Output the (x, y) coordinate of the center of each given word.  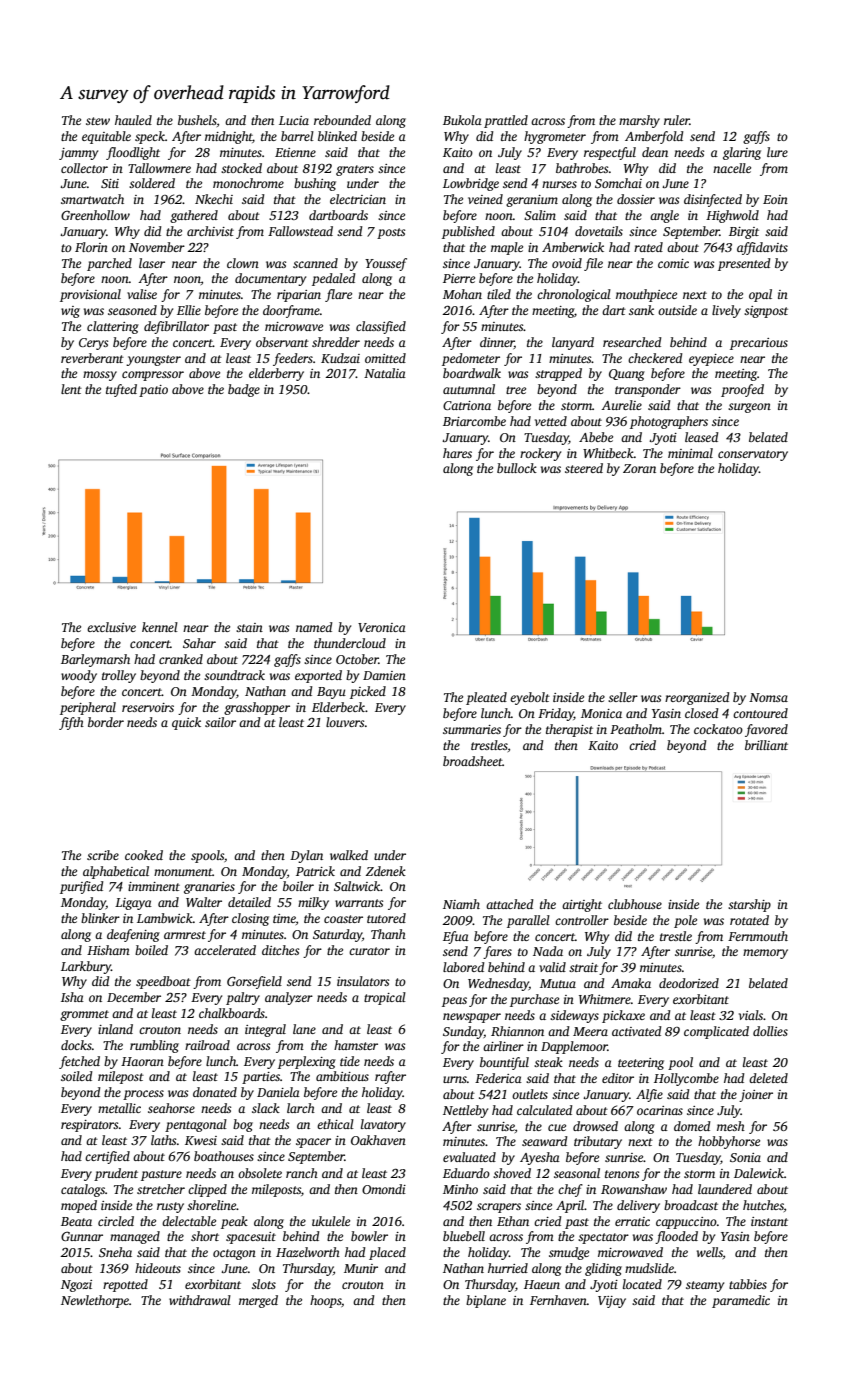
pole (685, 921)
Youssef (386, 264)
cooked (144, 855)
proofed (742, 390)
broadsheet (473, 761)
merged (258, 1301)
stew (98, 121)
